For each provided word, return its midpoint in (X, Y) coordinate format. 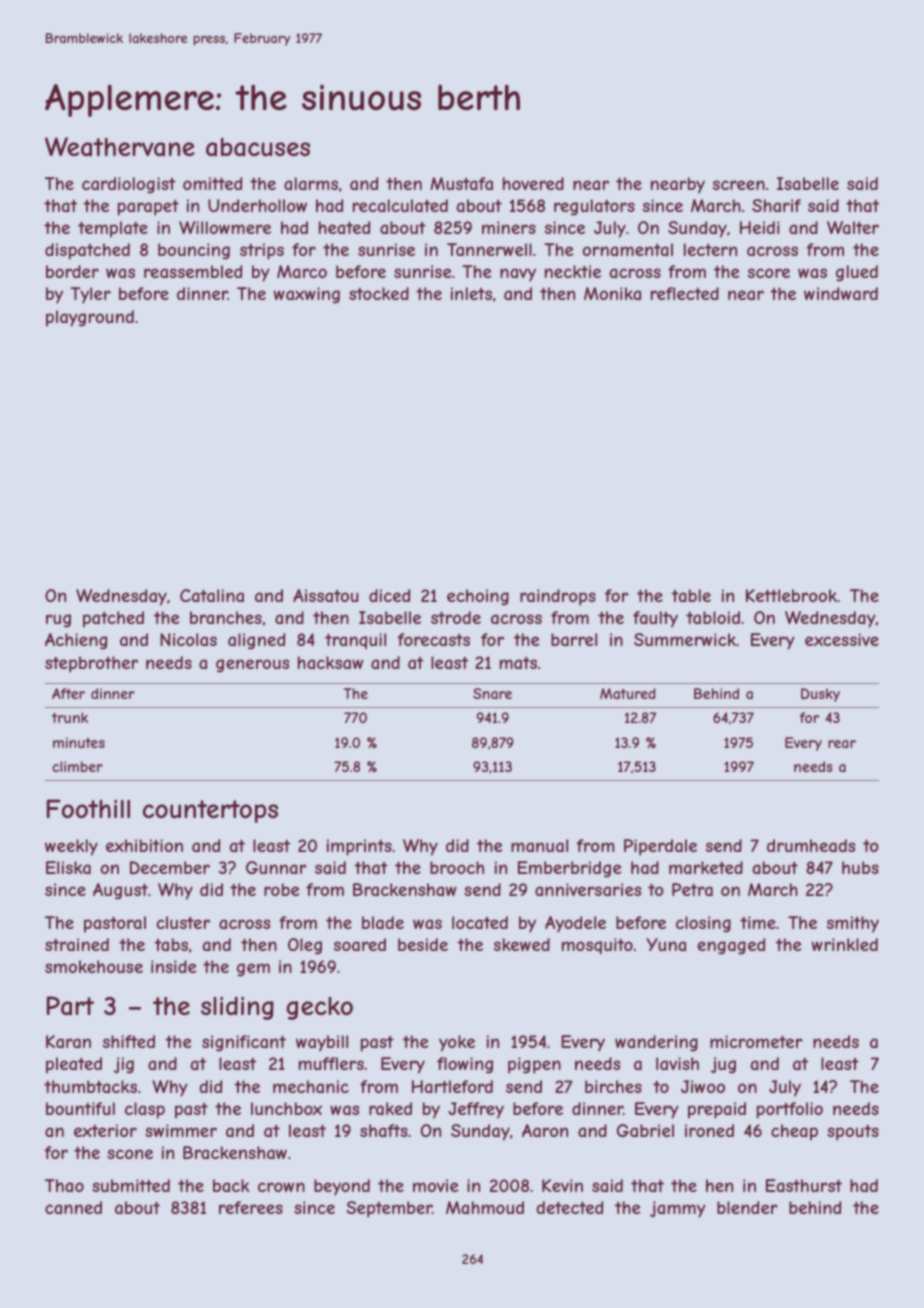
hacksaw (330, 662)
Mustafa (461, 183)
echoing (478, 597)
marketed (706, 867)
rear (842, 744)
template (113, 229)
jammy (678, 1209)
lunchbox (286, 1108)
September (389, 1209)
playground (90, 318)
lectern (710, 249)
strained (77, 944)
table (691, 595)
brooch (457, 867)
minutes (79, 742)
